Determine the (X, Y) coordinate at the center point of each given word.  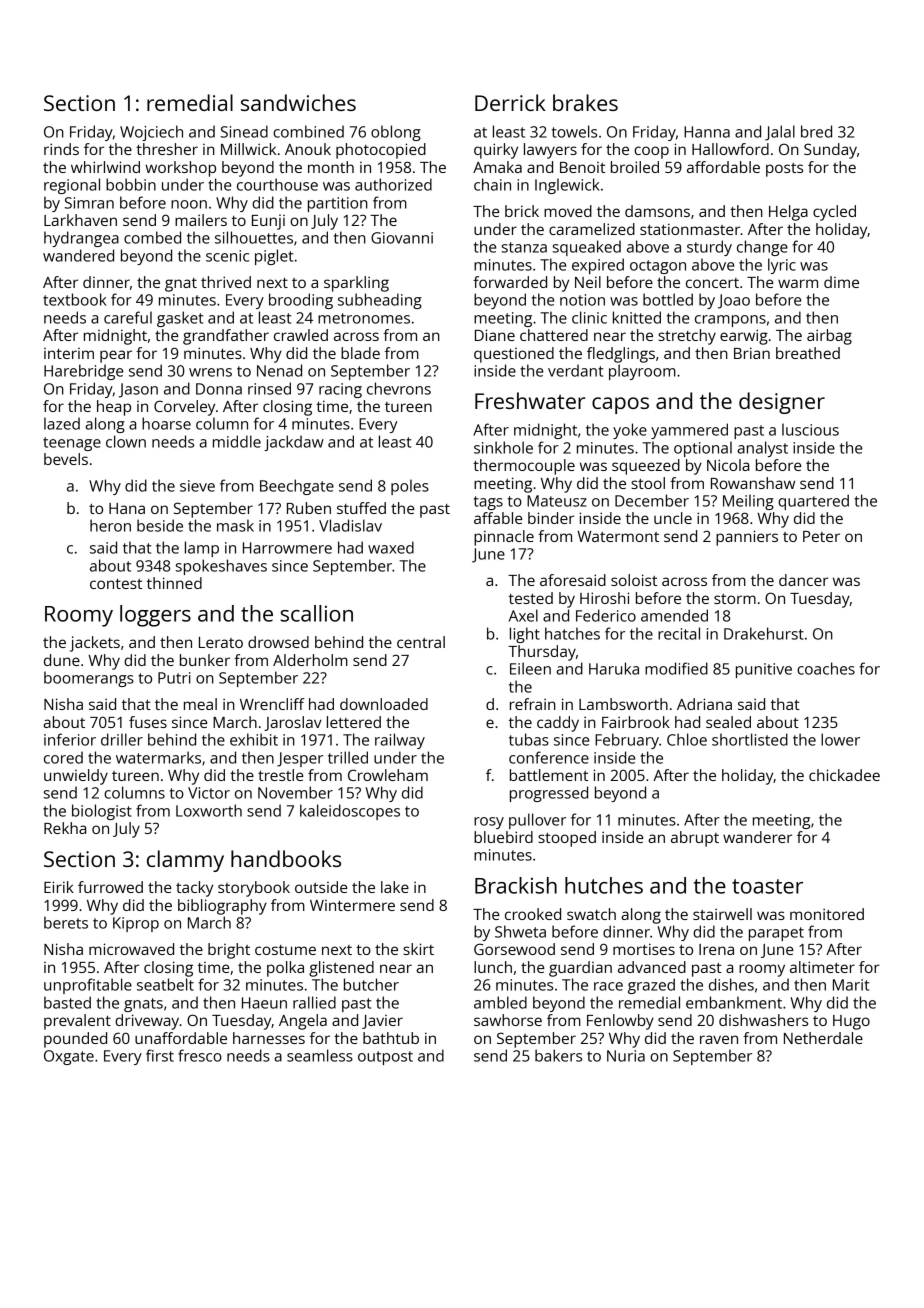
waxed (391, 547)
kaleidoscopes (350, 812)
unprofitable (88, 986)
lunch (493, 967)
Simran (89, 203)
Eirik (59, 887)
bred (816, 131)
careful (128, 317)
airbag (829, 337)
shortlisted (750, 739)
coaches (826, 668)
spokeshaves (221, 567)
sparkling (356, 284)
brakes (585, 102)
